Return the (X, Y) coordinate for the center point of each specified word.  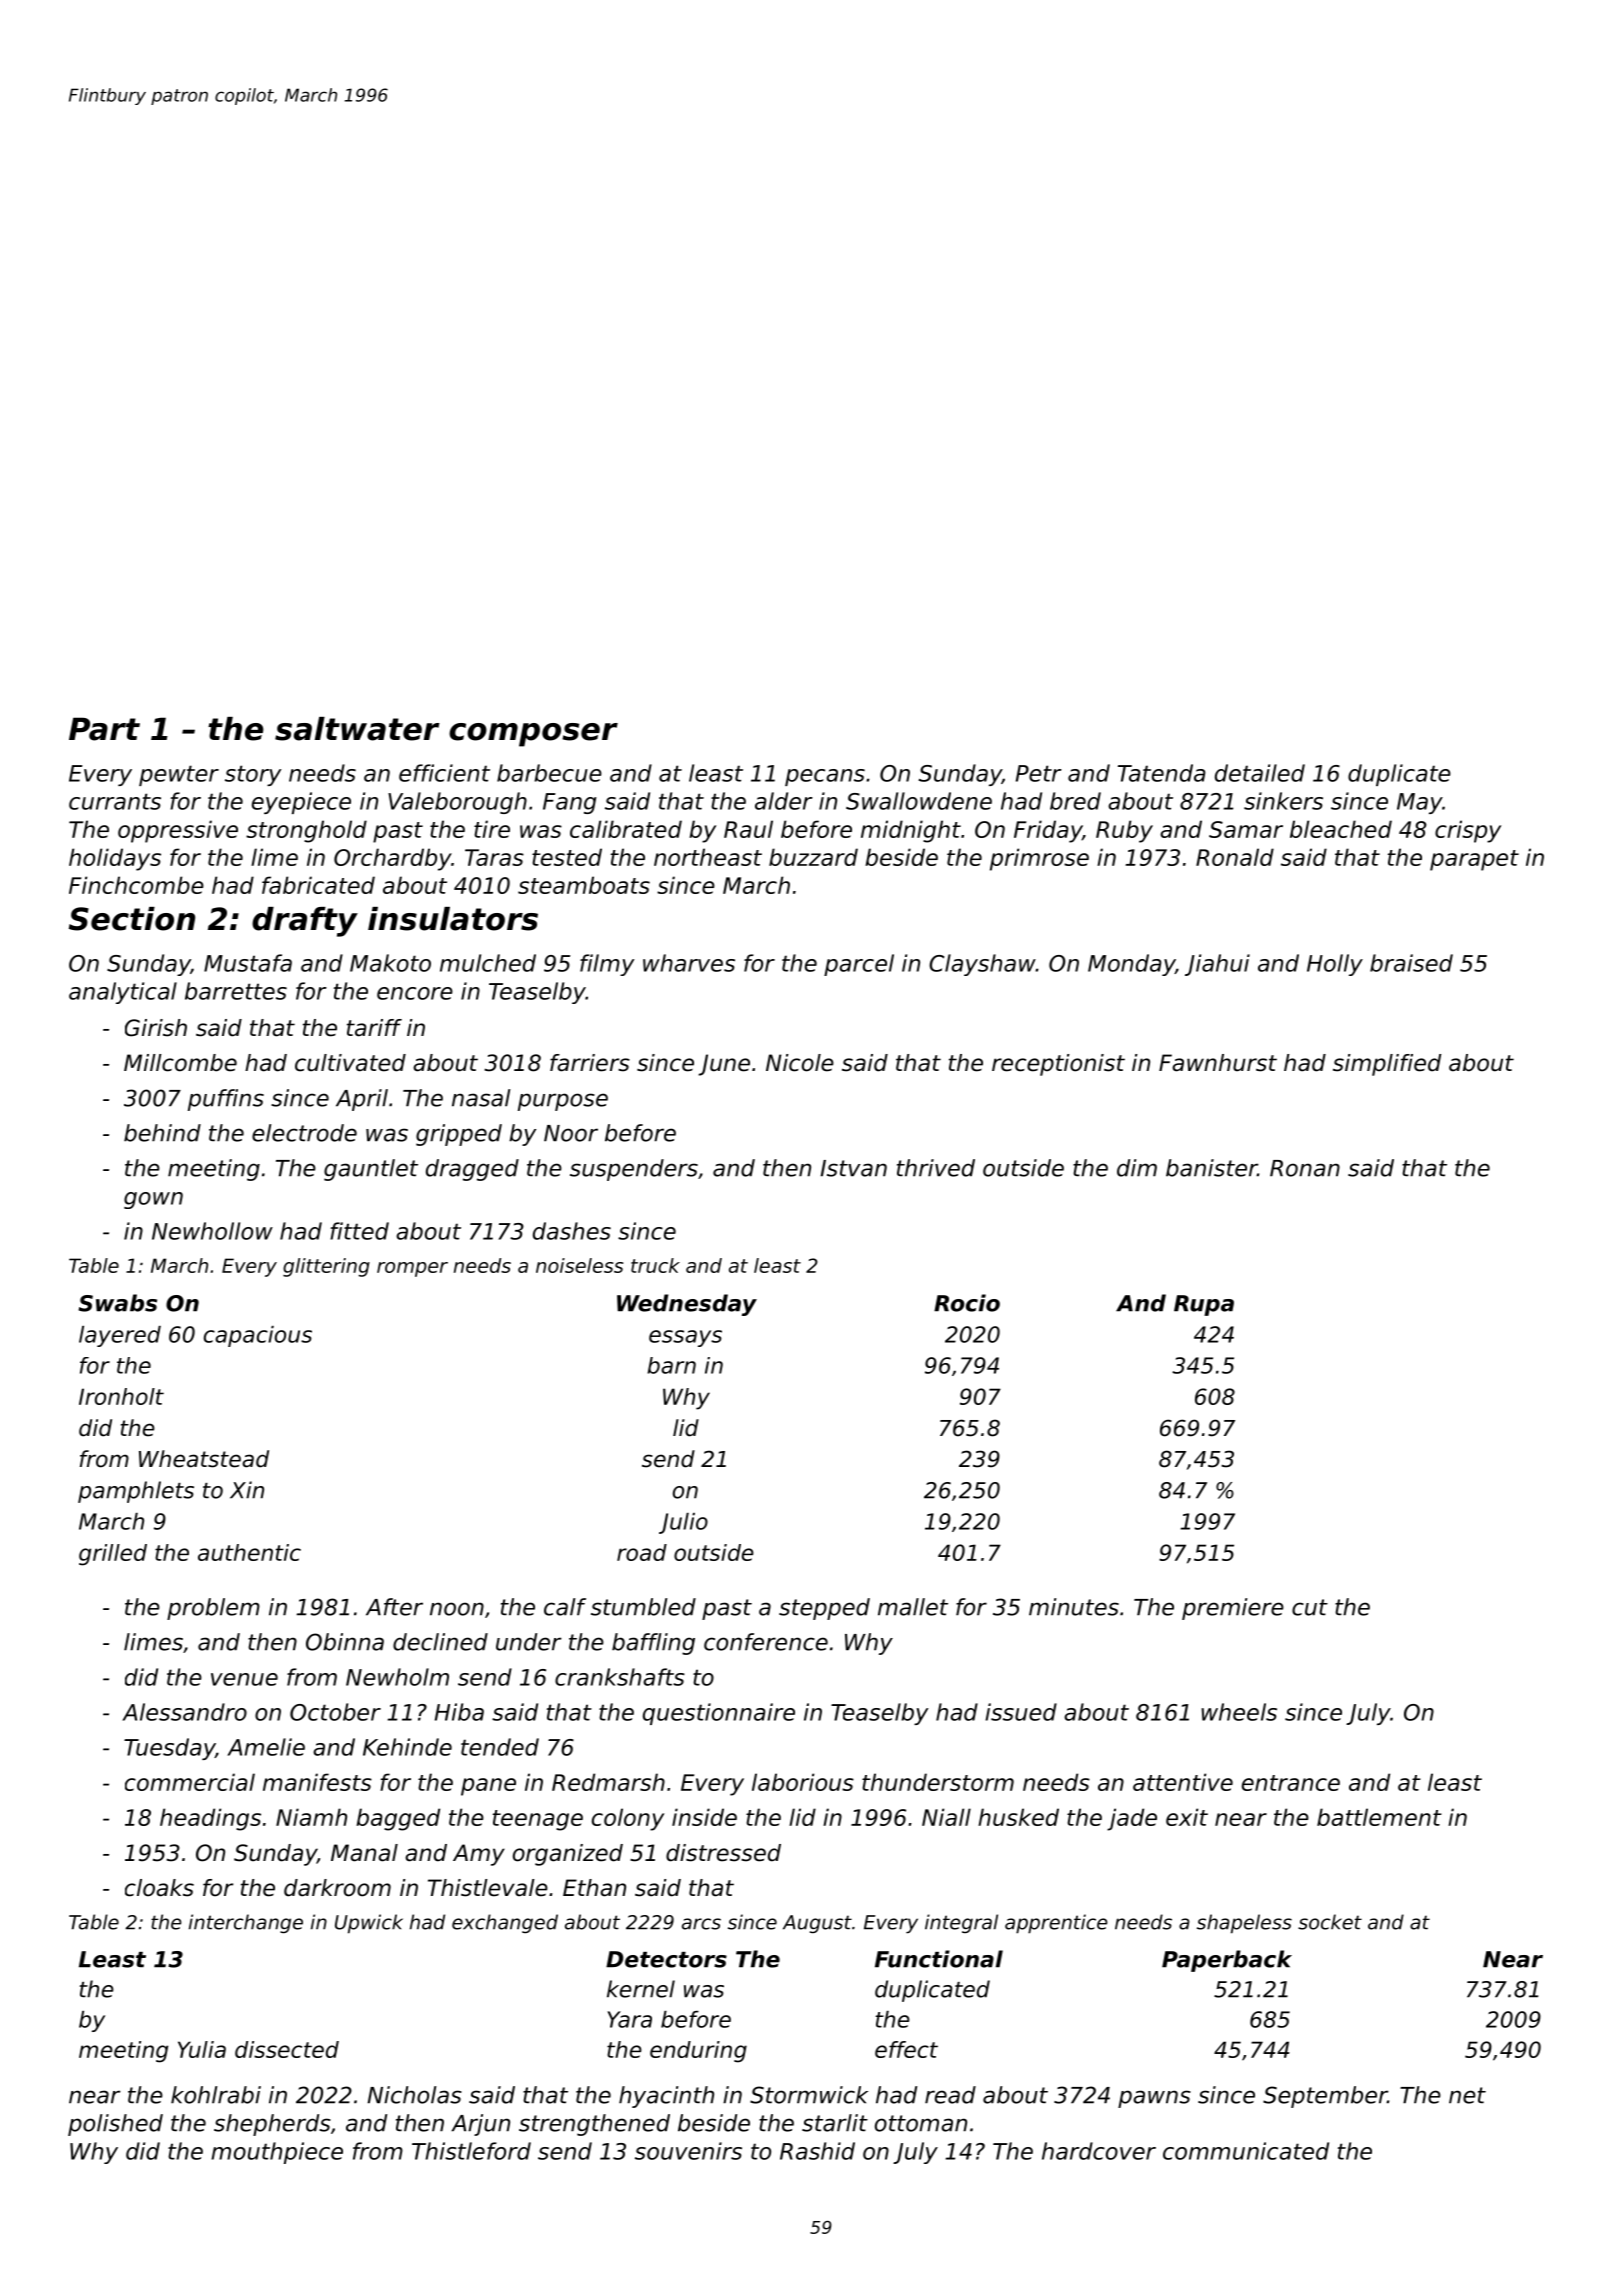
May (1420, 803)
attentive (1183, 1782)
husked (1018, 1817)
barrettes (236, 991)
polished (115, 2125)
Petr (1039, 773)
